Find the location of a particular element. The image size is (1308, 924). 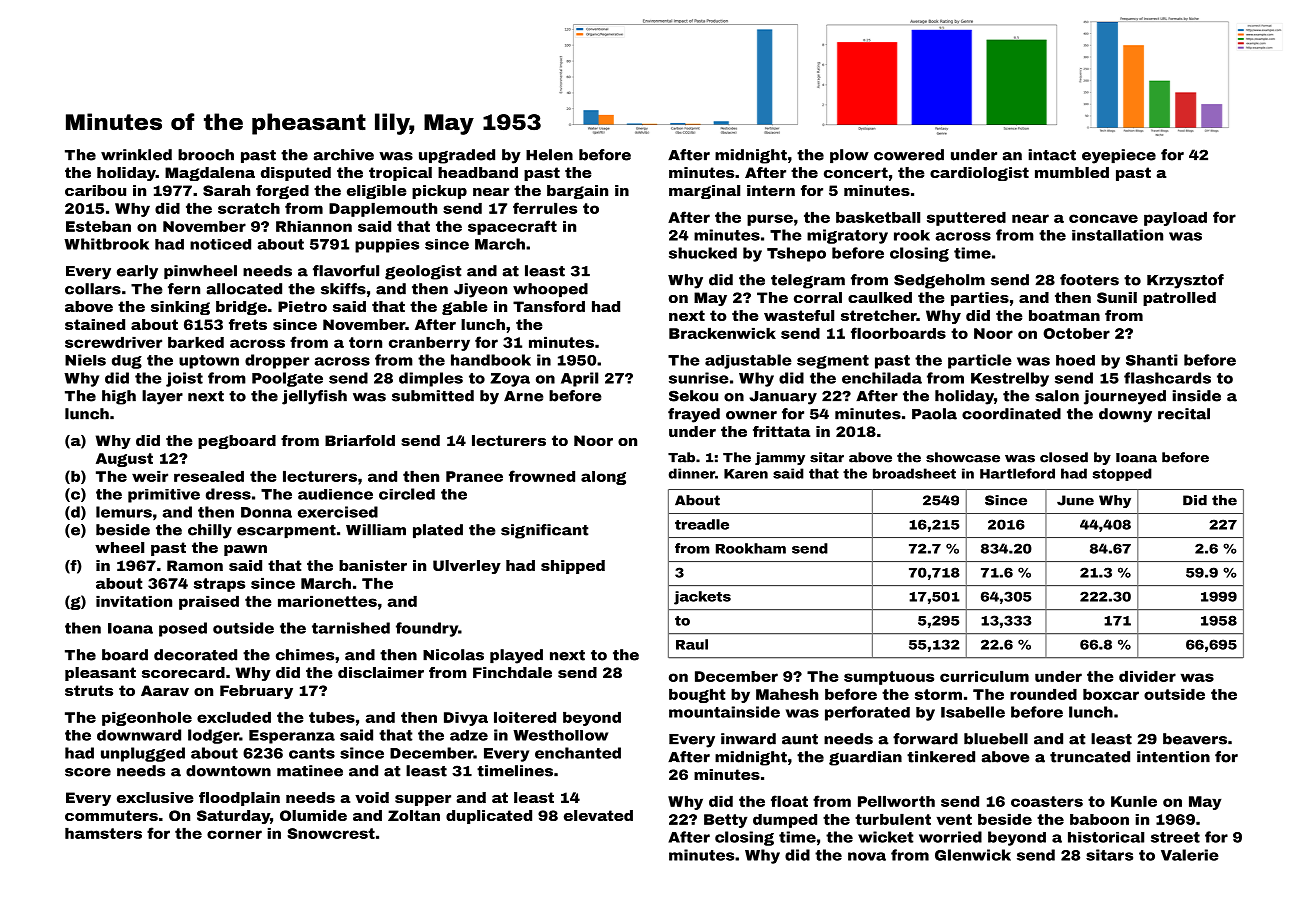

Zoya is located at coordinates (510, 380).
